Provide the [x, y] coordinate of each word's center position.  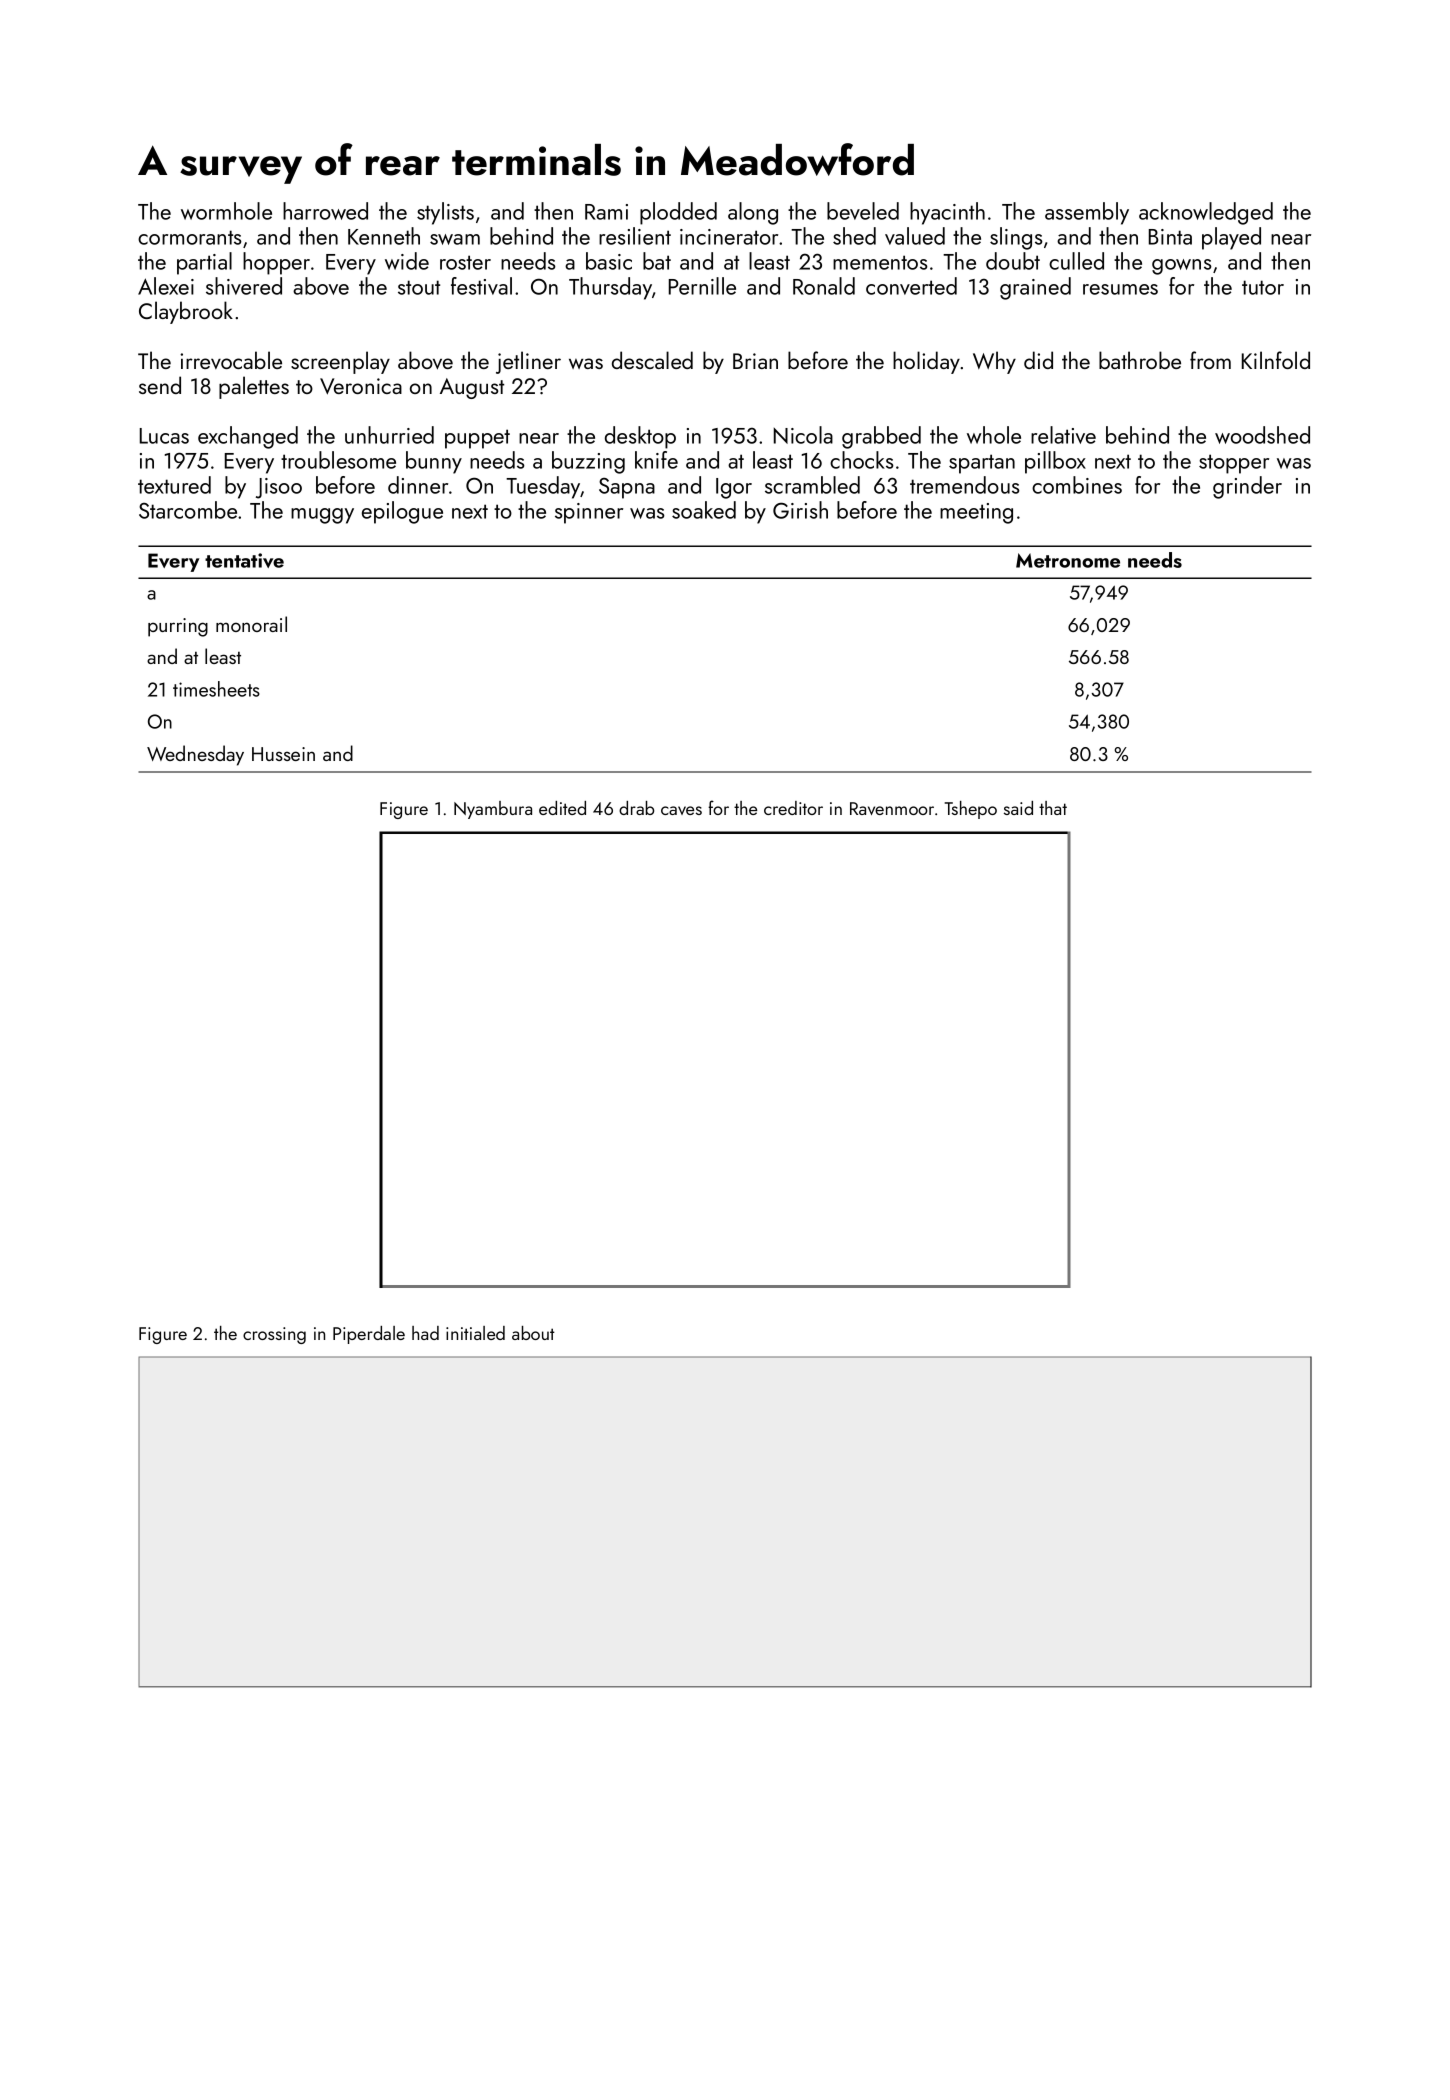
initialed [475, 1333]
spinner [589, 513]
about [533, 1333]
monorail [251, 624]
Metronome [1068, 560]
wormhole [226, 211]
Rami [606, 212]
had [425, 1333]
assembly [1087, 213]
